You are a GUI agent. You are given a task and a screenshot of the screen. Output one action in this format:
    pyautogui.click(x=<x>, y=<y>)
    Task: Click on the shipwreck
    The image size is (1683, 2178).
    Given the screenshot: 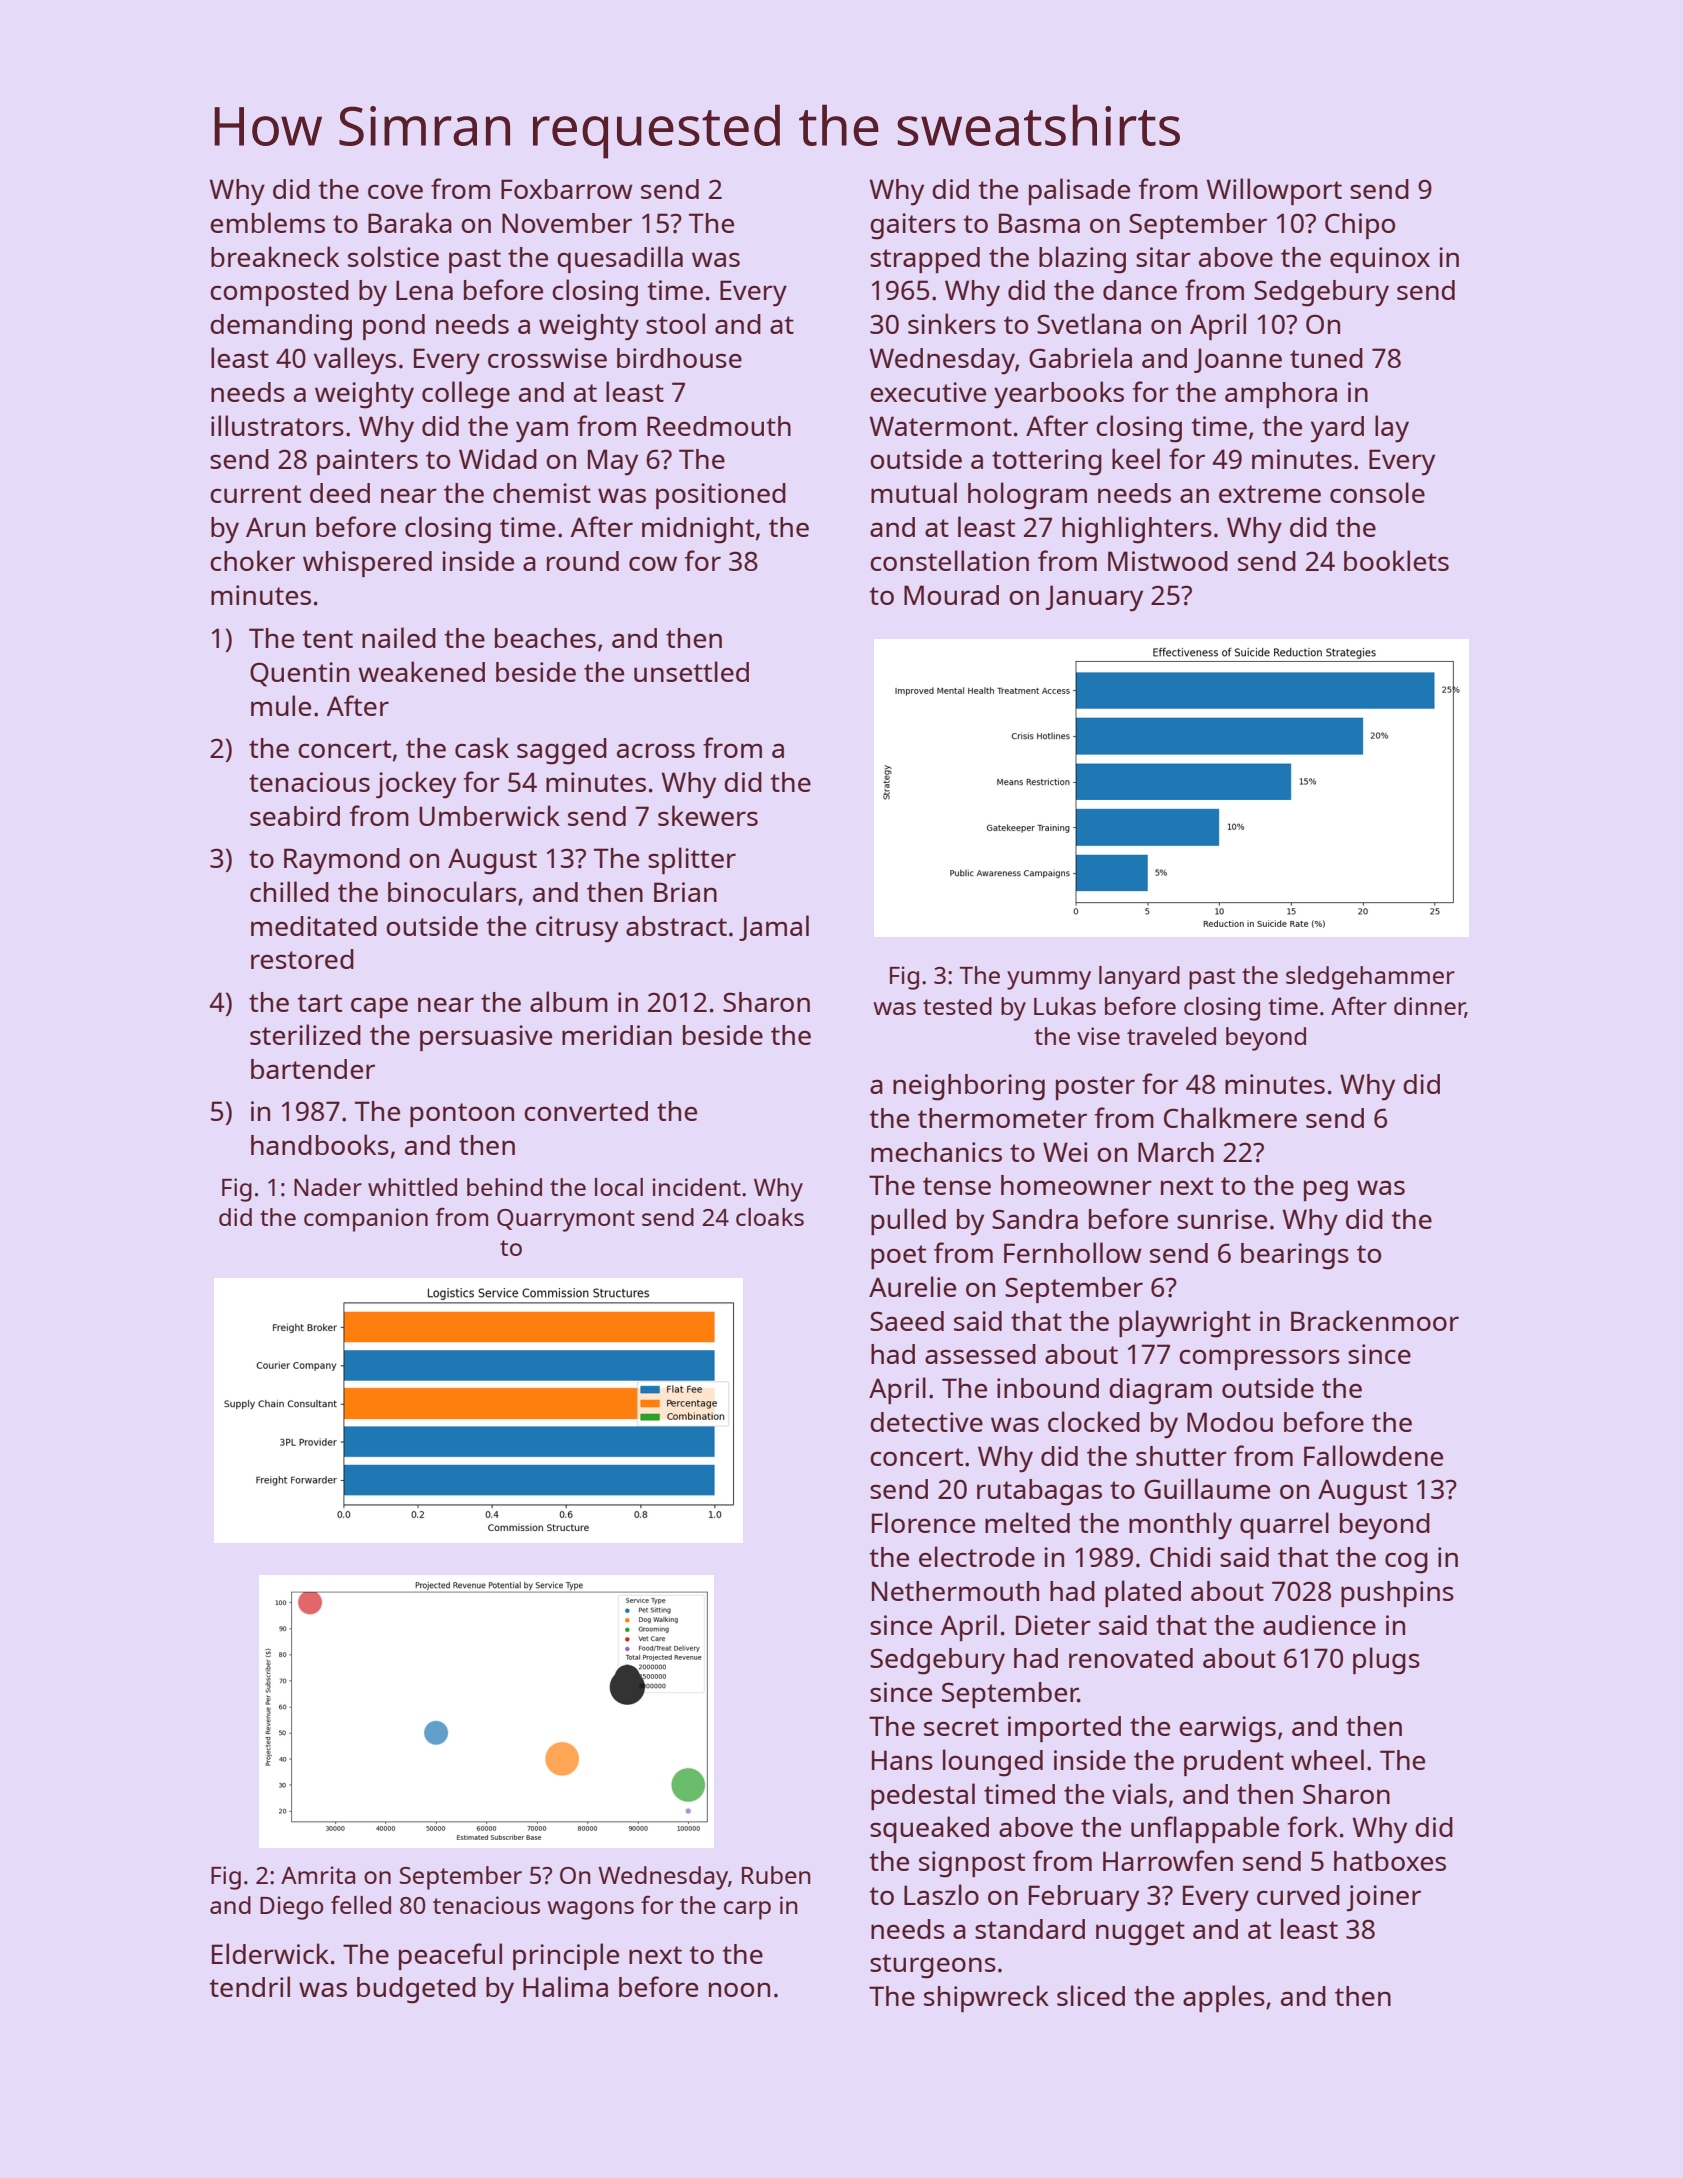 What is the action you would take?
    pyautogui.click(x=986, y=1998)
